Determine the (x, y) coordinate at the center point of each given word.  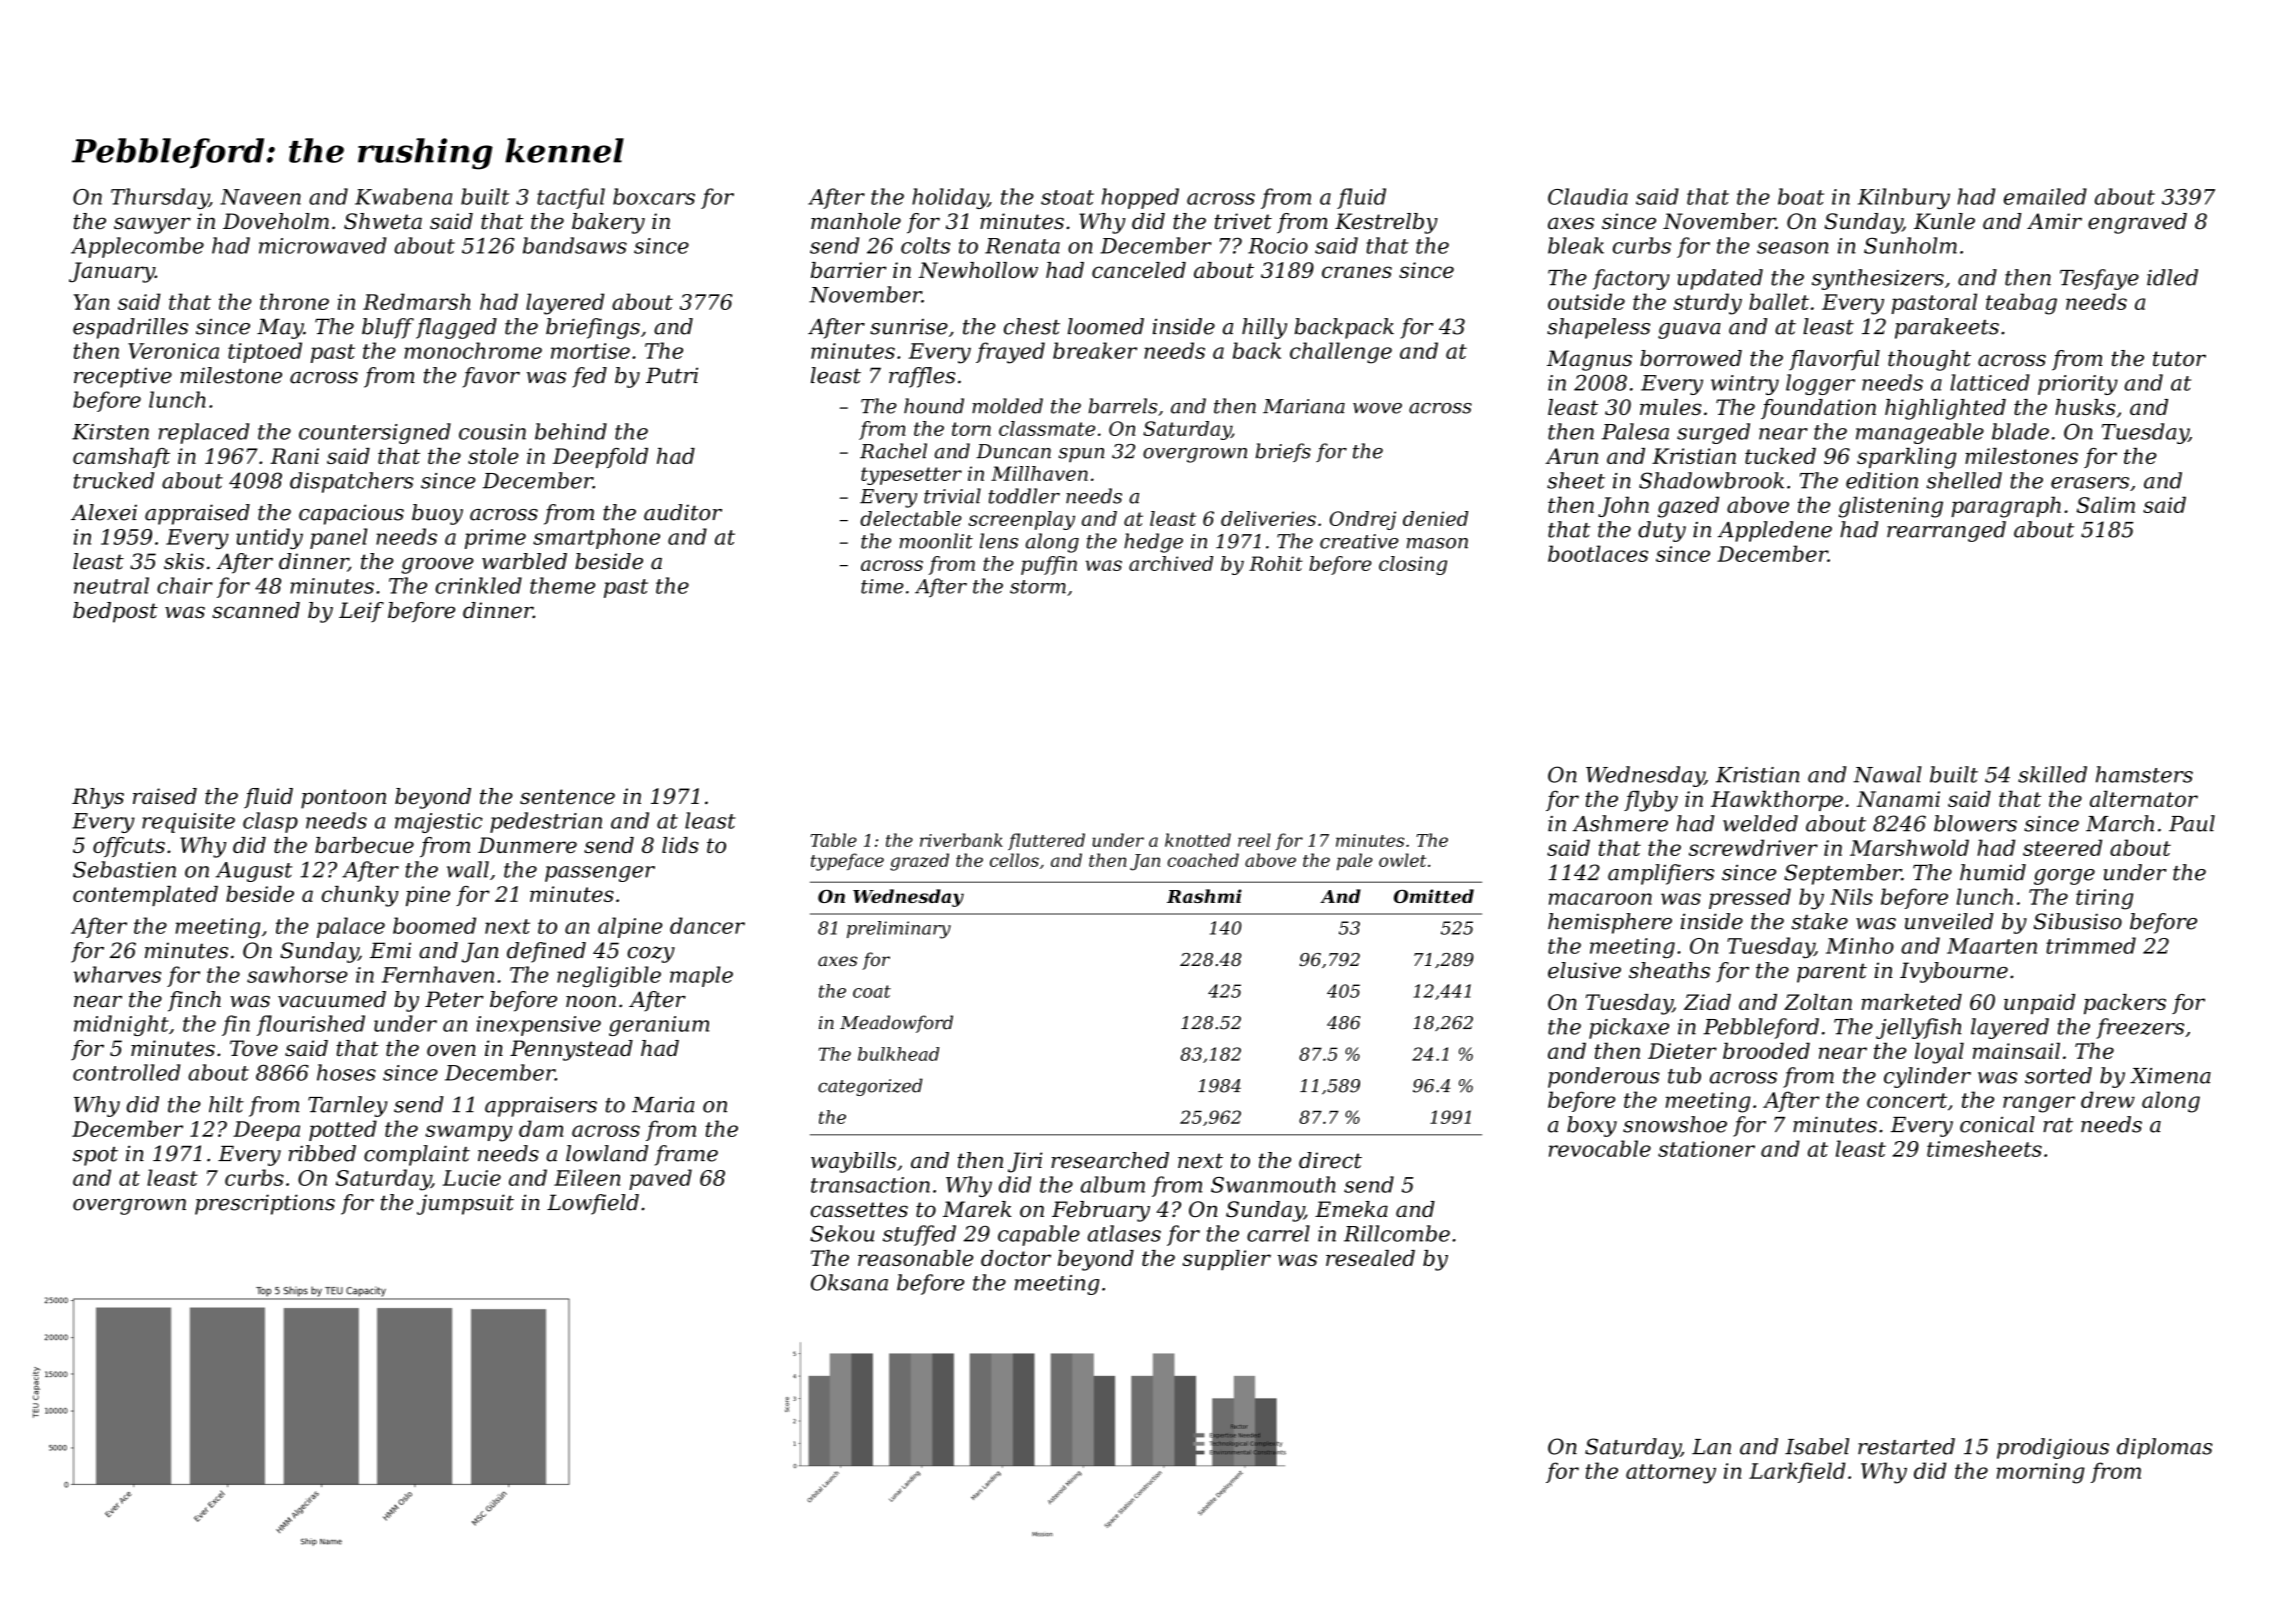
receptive (123, 377)
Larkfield (1797, 1472)
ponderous (1604, 1077)
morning (2041, 1473)
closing (1413, 565)
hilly (1264, 328)
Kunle (1944, 221)
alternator (2144, 798)
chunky (360, 896)
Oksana (849, 1282)
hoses (346, 1072)
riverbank (961, 840)
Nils (1851, 896)
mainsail (2016, 1050)
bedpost (115, 612)
